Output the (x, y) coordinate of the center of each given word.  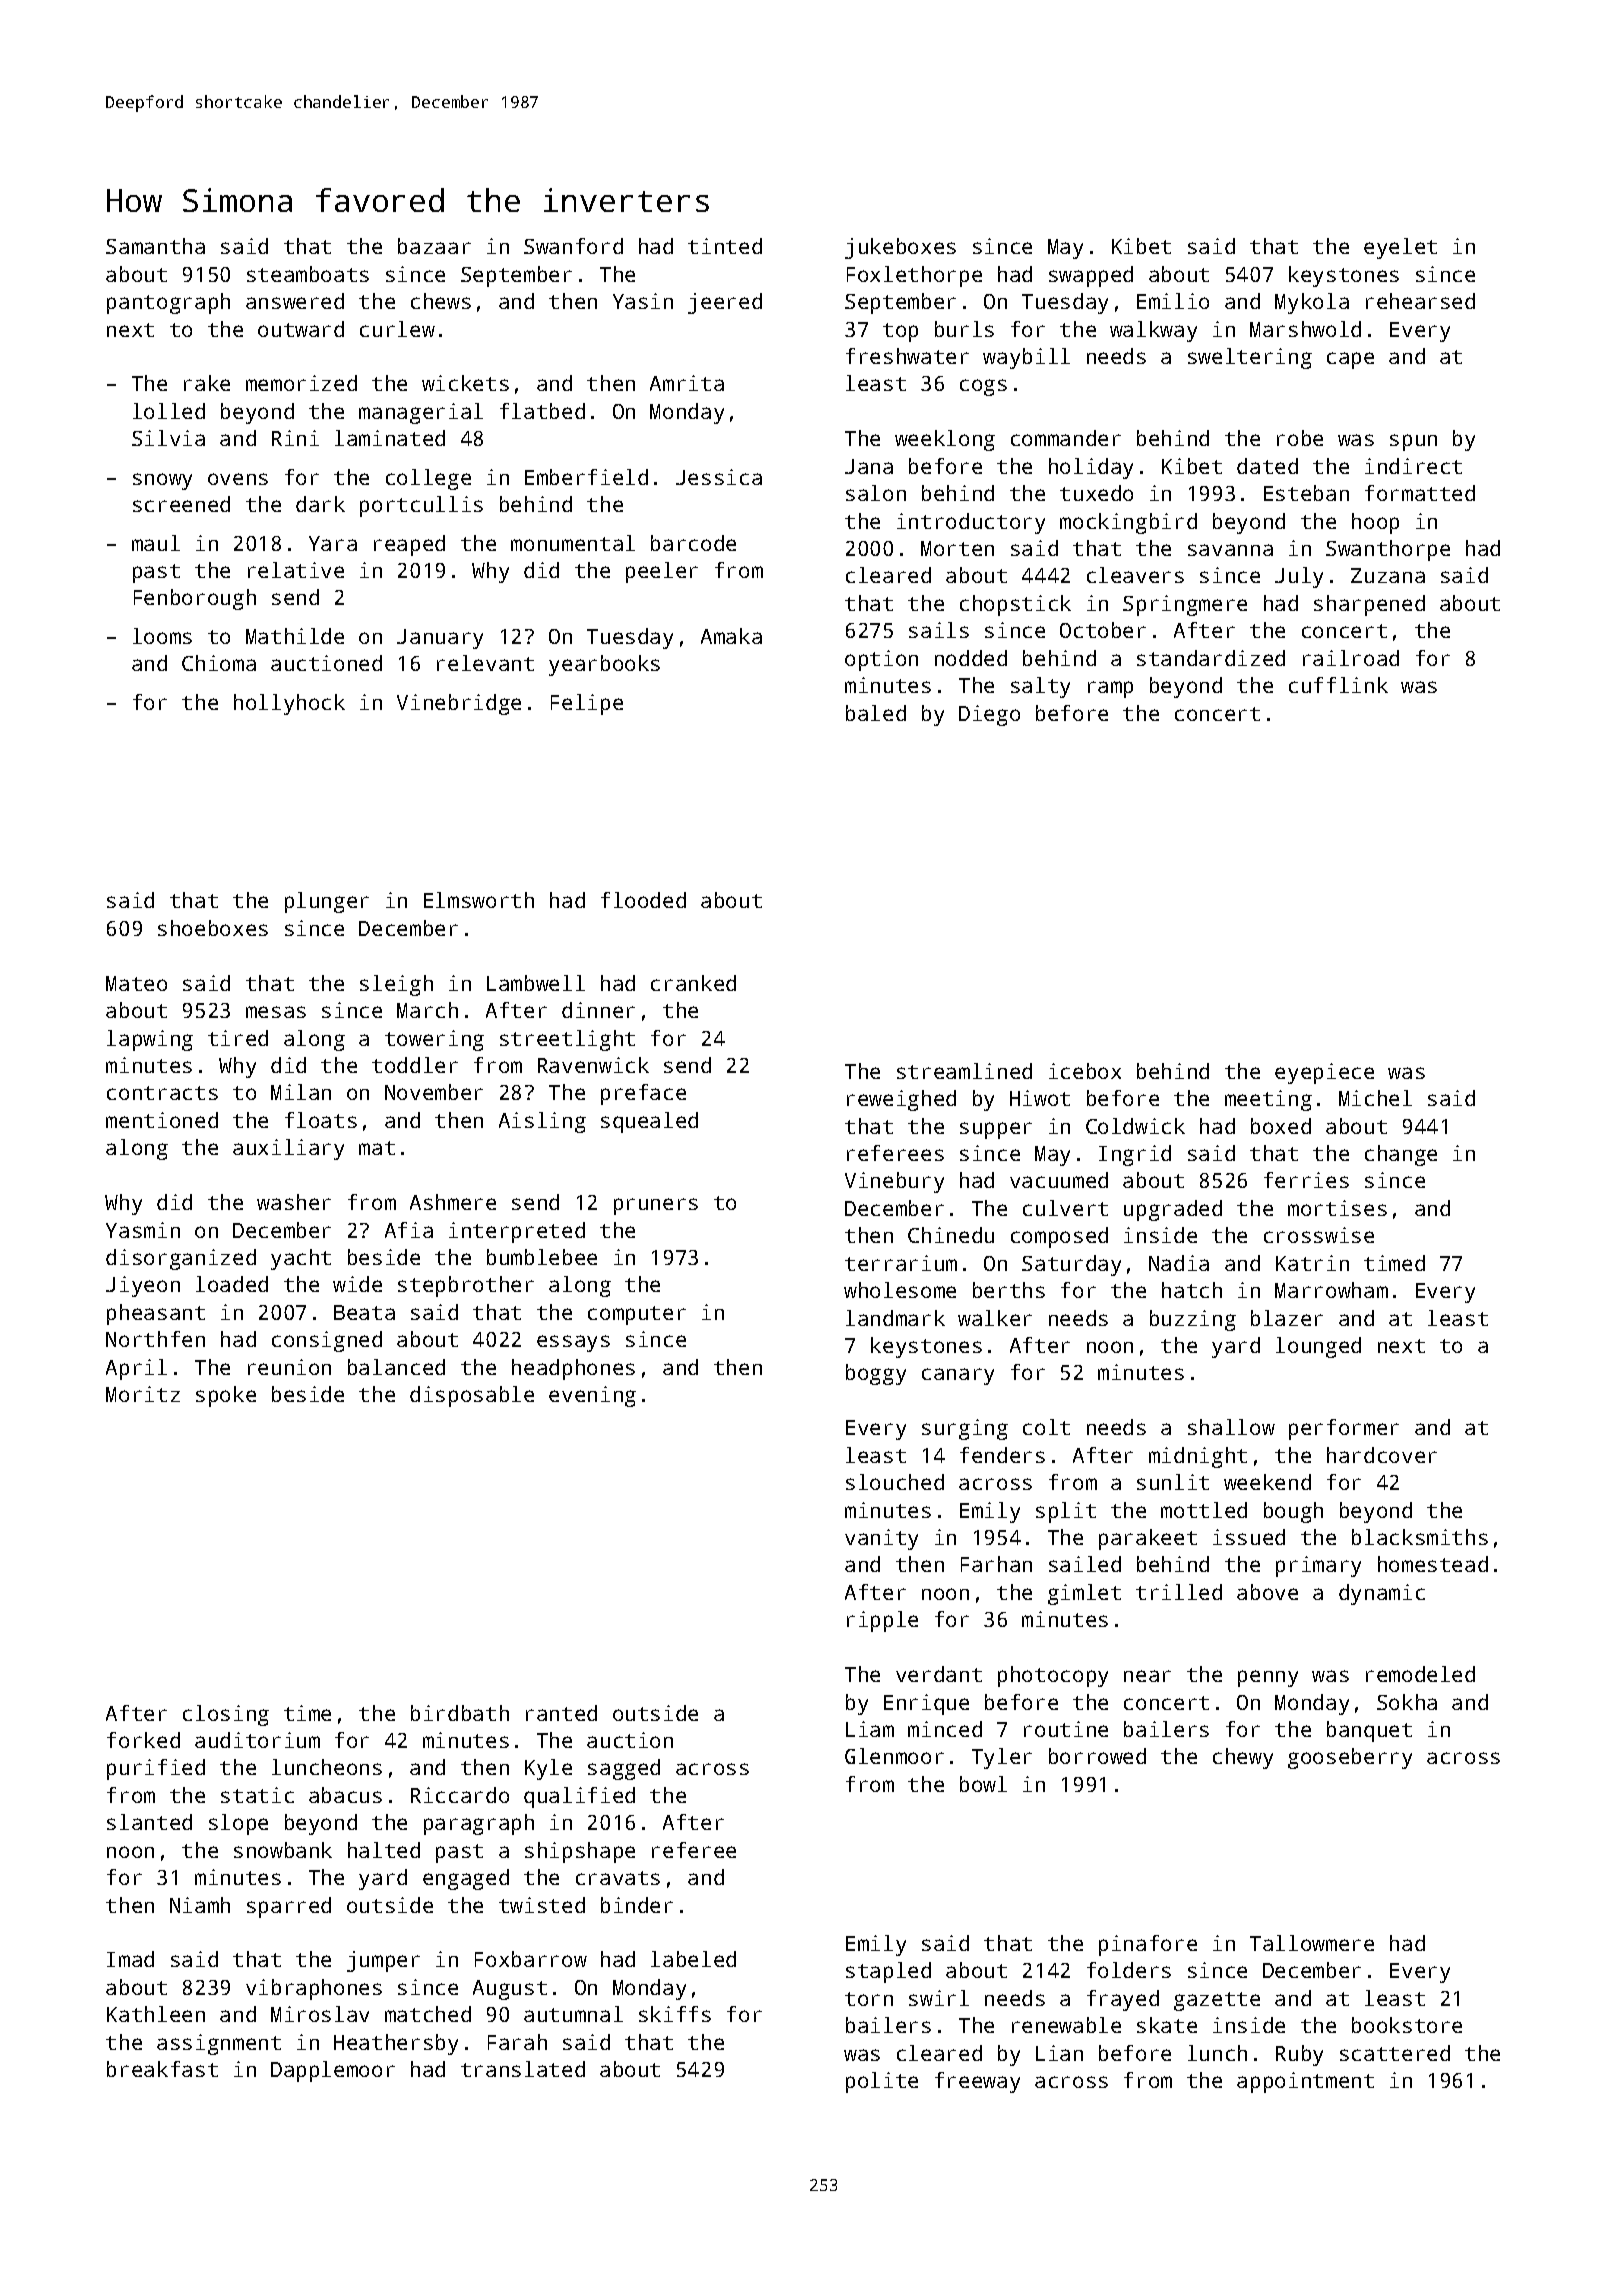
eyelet (1400, 248)
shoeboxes (213, 928)
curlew (397, 329)
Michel (1375, 1098)
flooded (643, 900)
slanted (149, 1822)
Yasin (643, 301)
